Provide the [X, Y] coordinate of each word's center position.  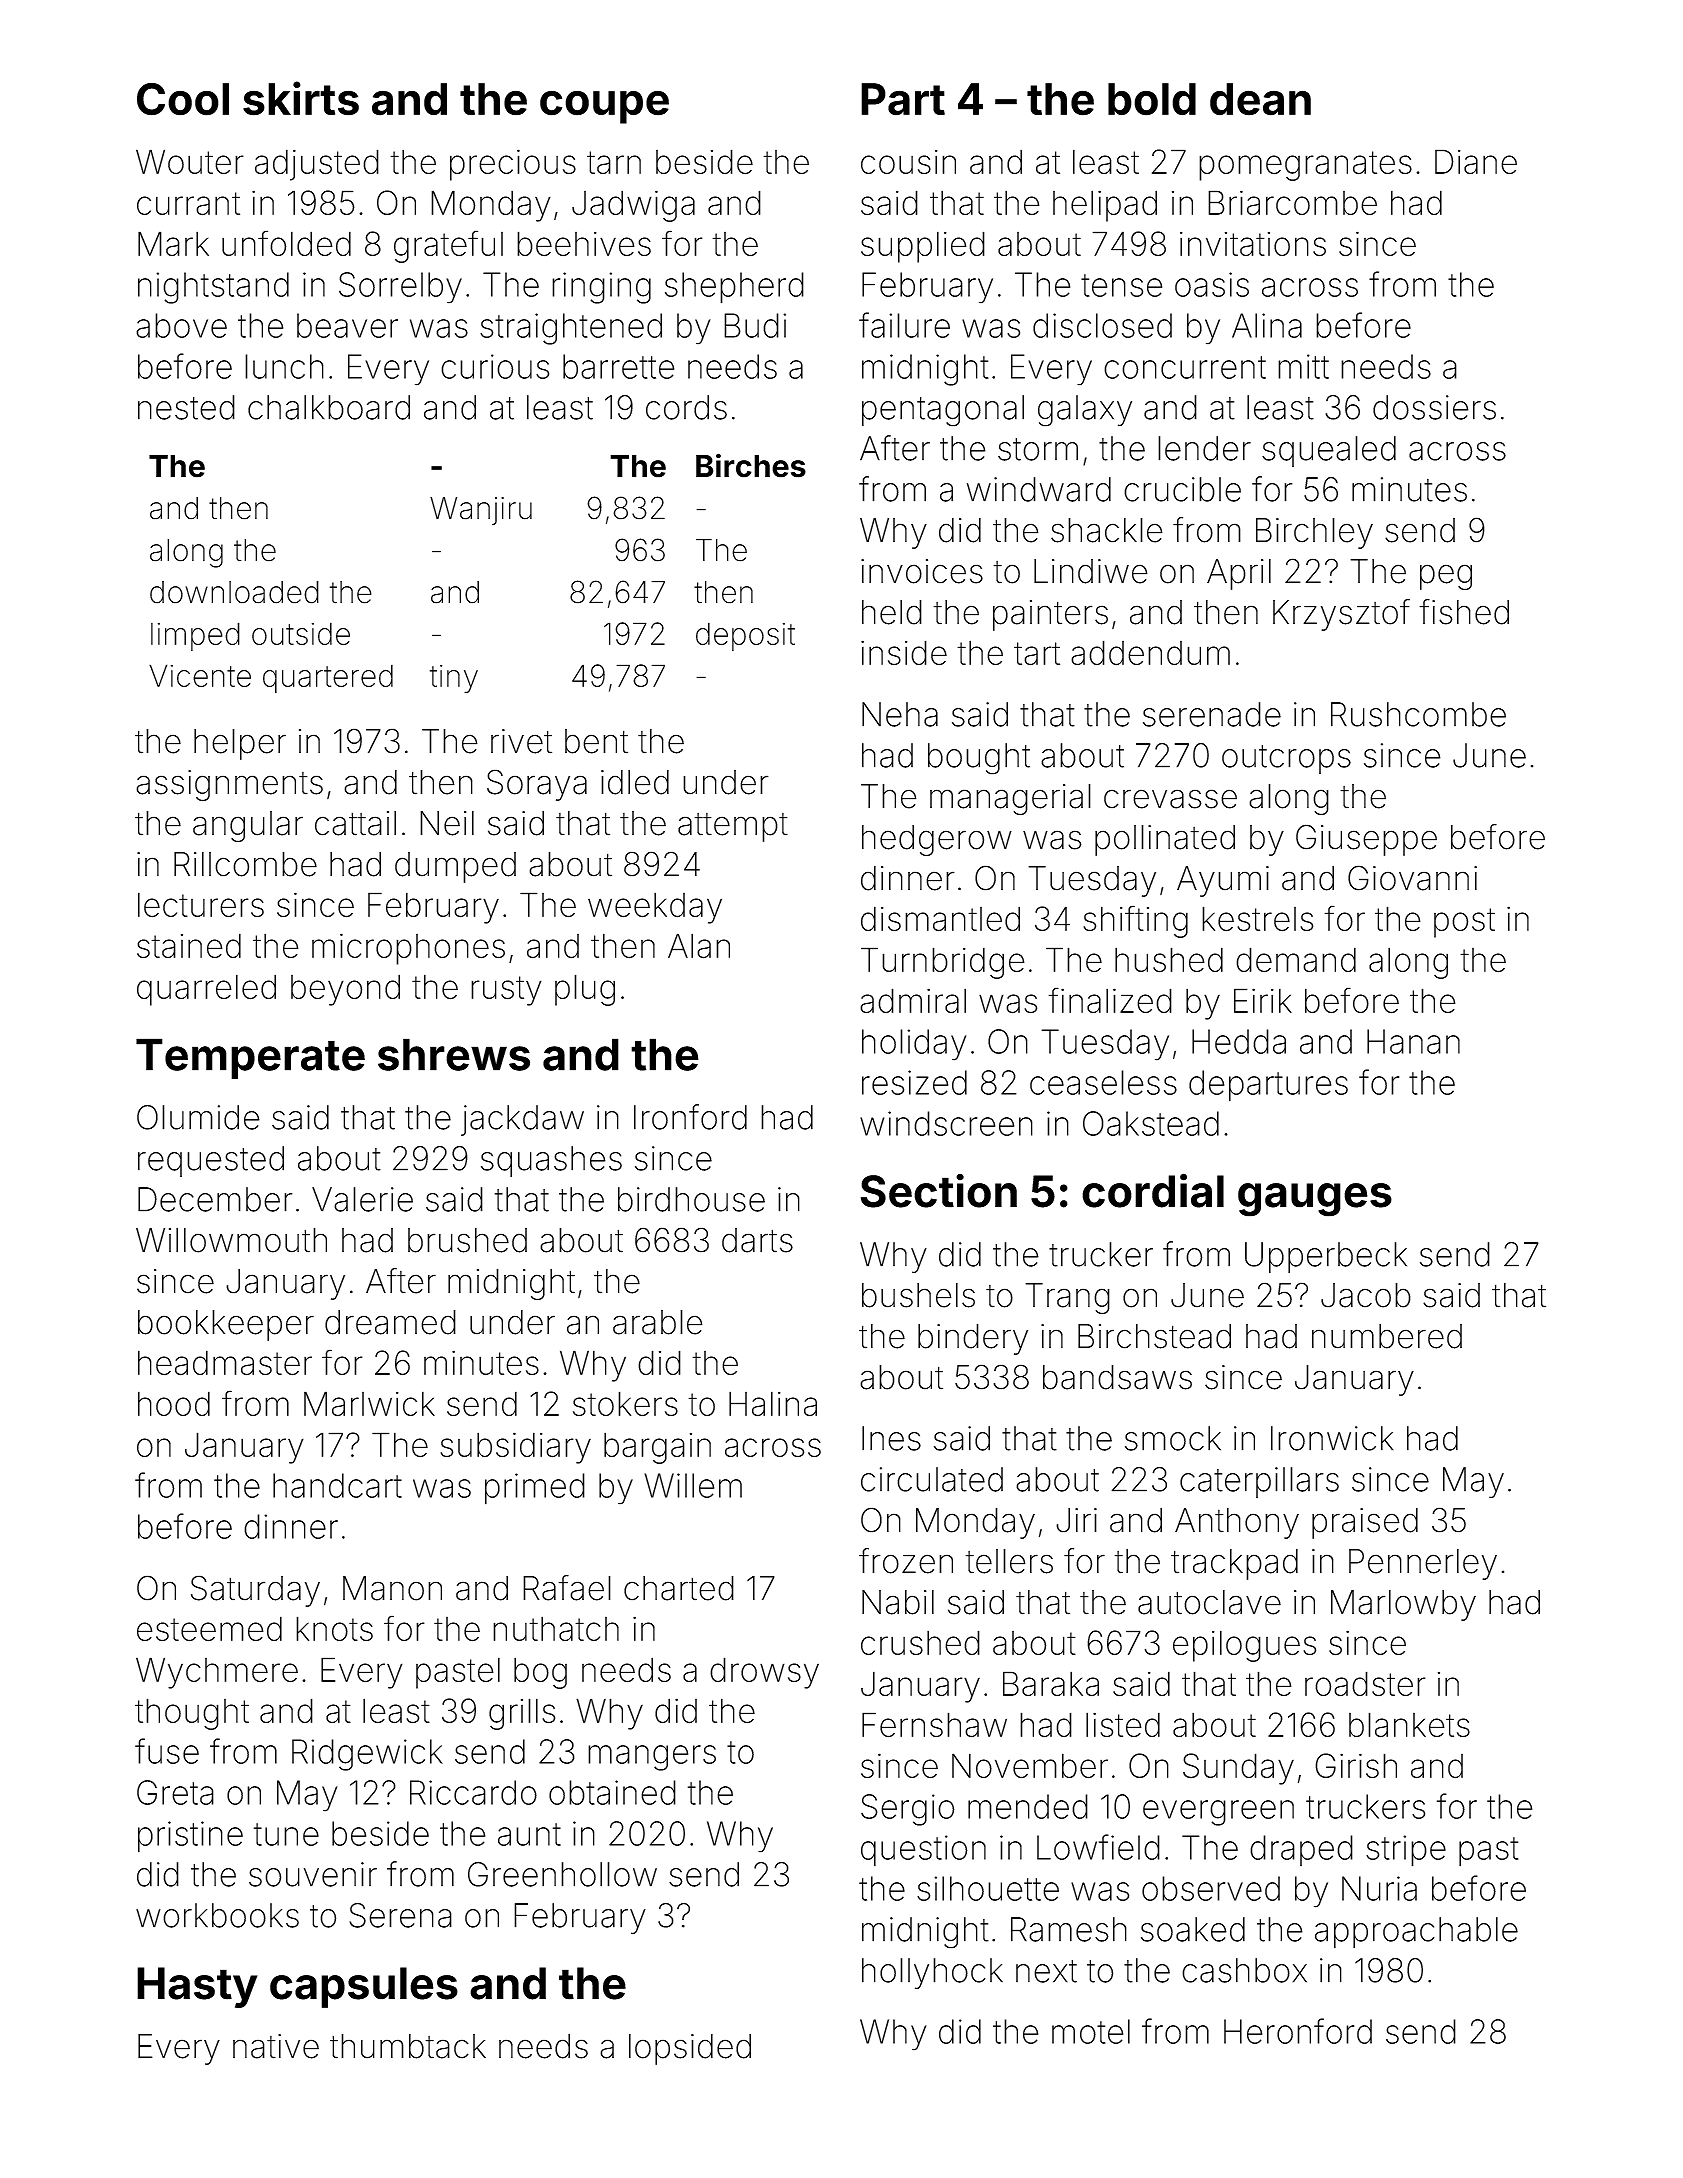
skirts [301, 98]
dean [1260, 99]
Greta [175, 1792]
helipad [1105, 206]
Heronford [1298, 2031]
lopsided [690, 2049]
